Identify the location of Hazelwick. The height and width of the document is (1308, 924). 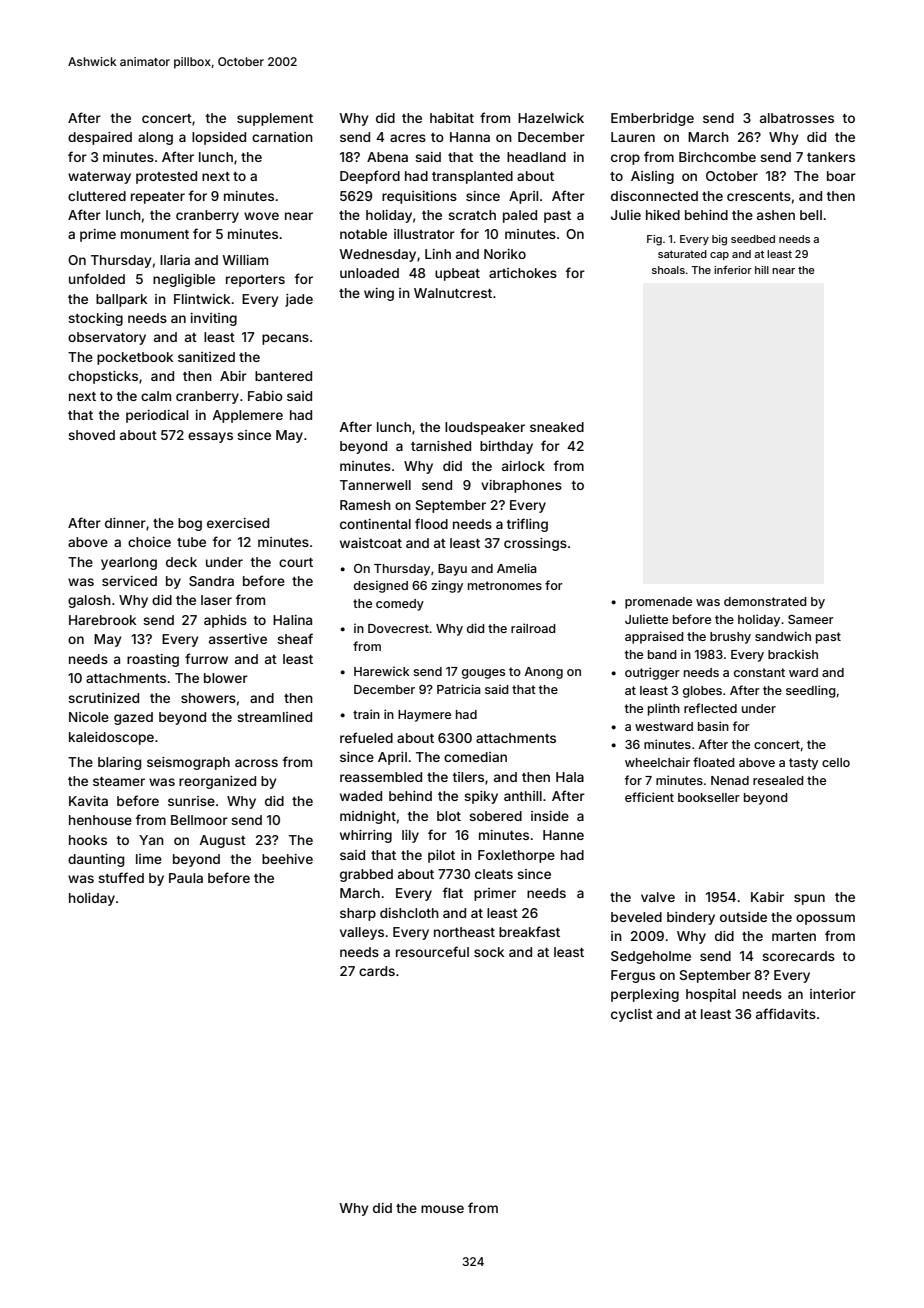
(551, 118).
